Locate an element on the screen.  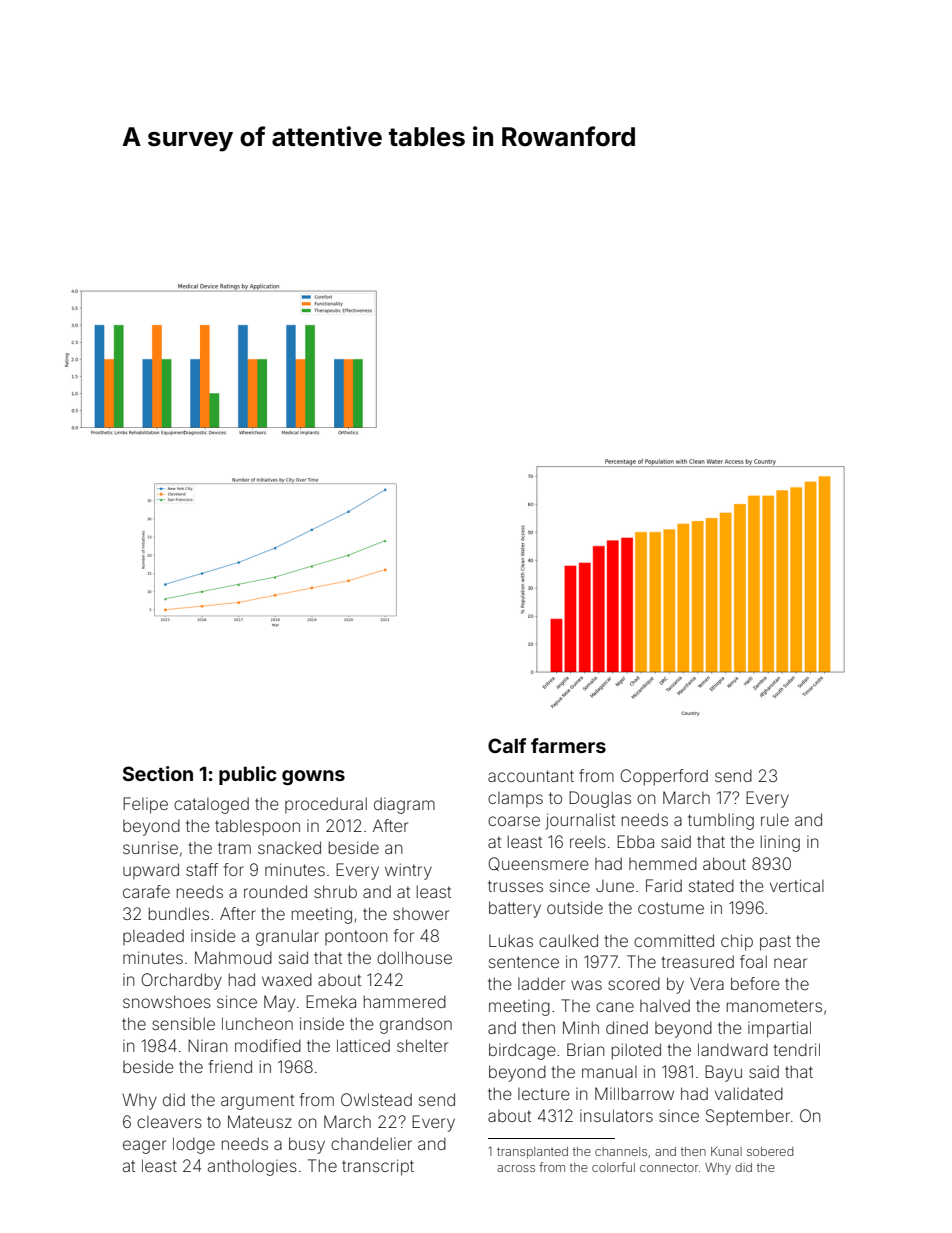
past is located at coordinates (775, 943).
